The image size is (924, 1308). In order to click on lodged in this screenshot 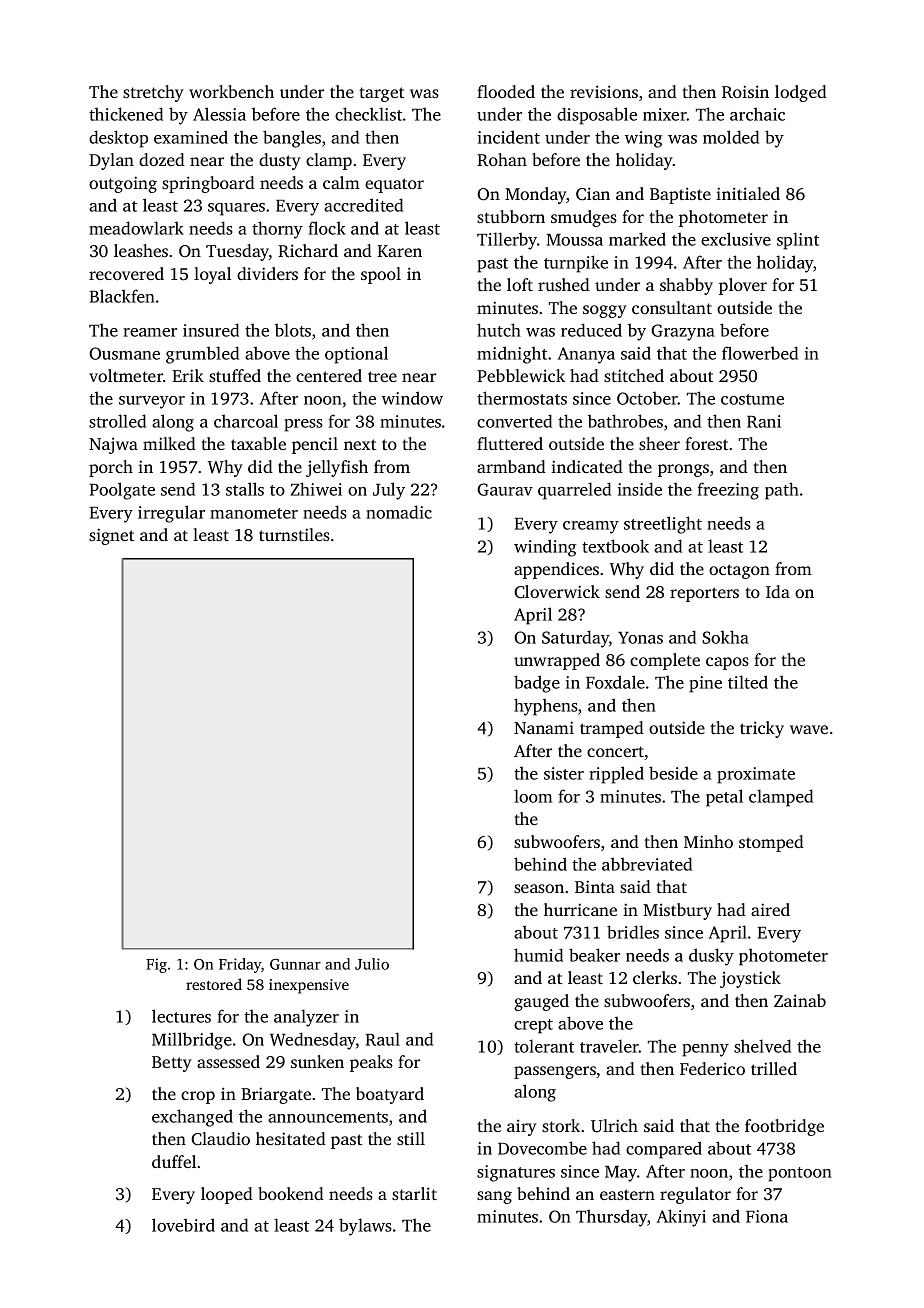, I will do `click(801, 93)`.
